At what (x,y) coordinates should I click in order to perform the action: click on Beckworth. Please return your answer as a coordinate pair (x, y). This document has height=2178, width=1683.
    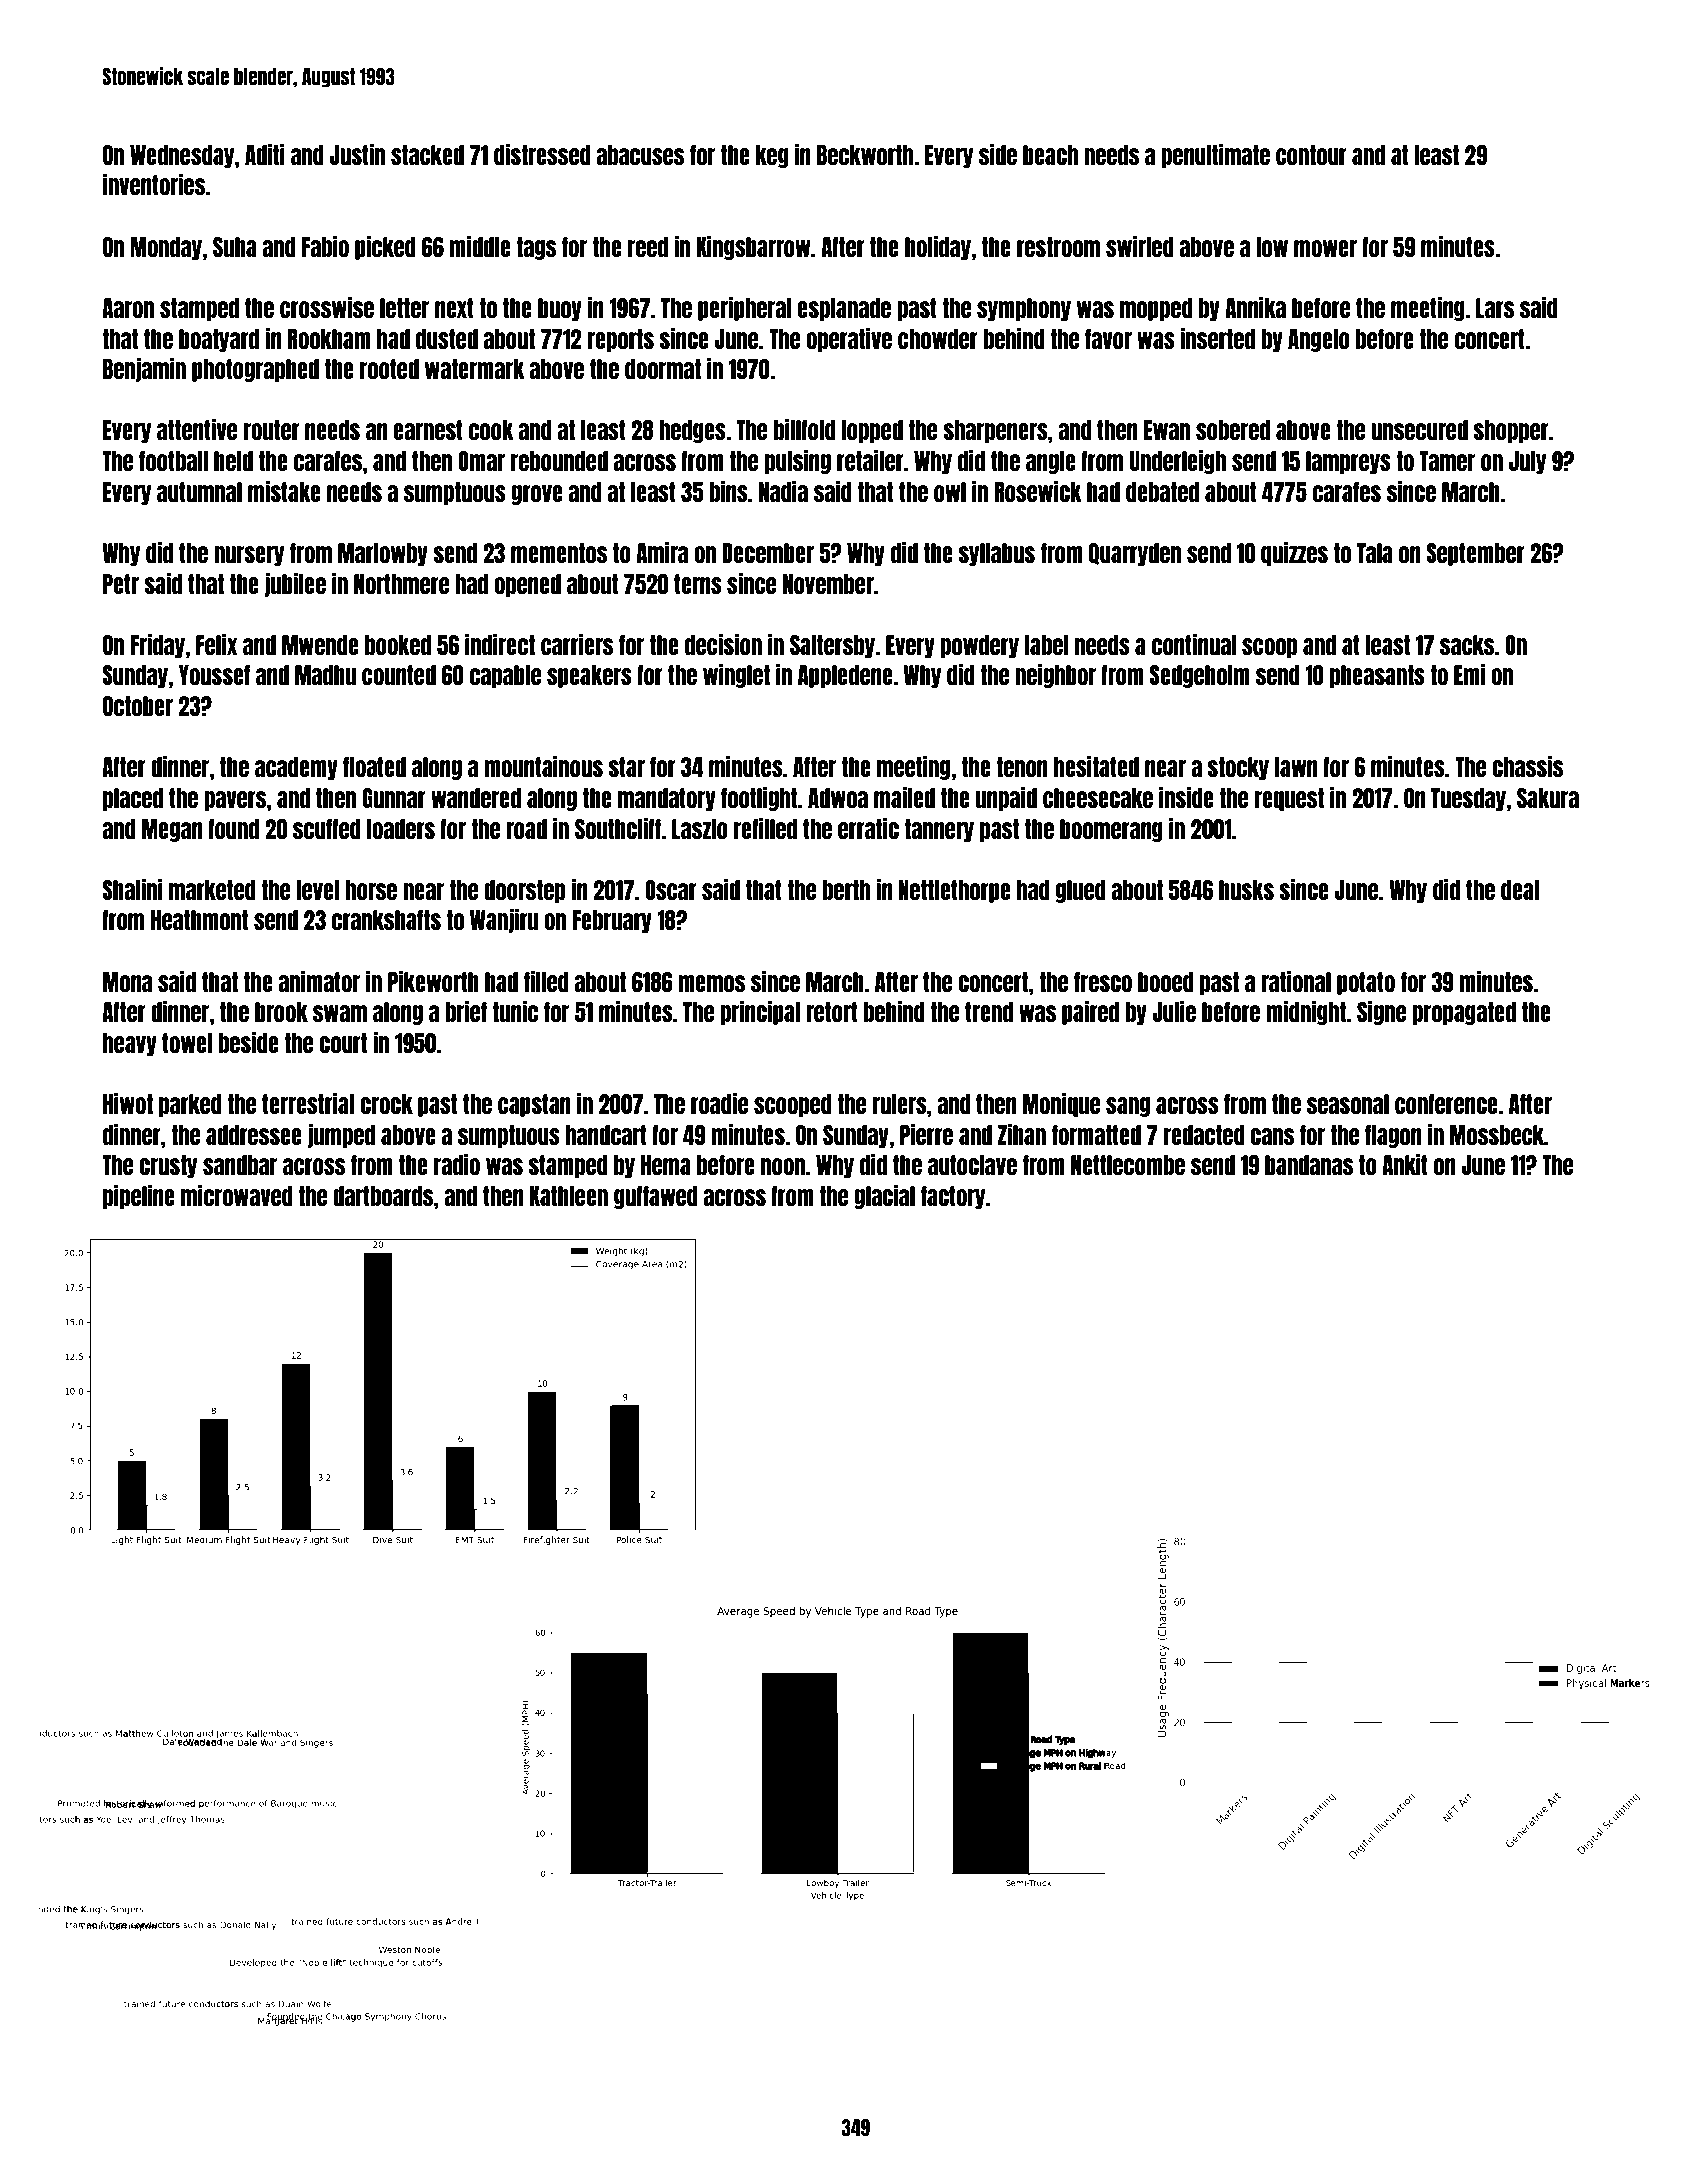
    Looking at the image, I should click on (865, 155).
